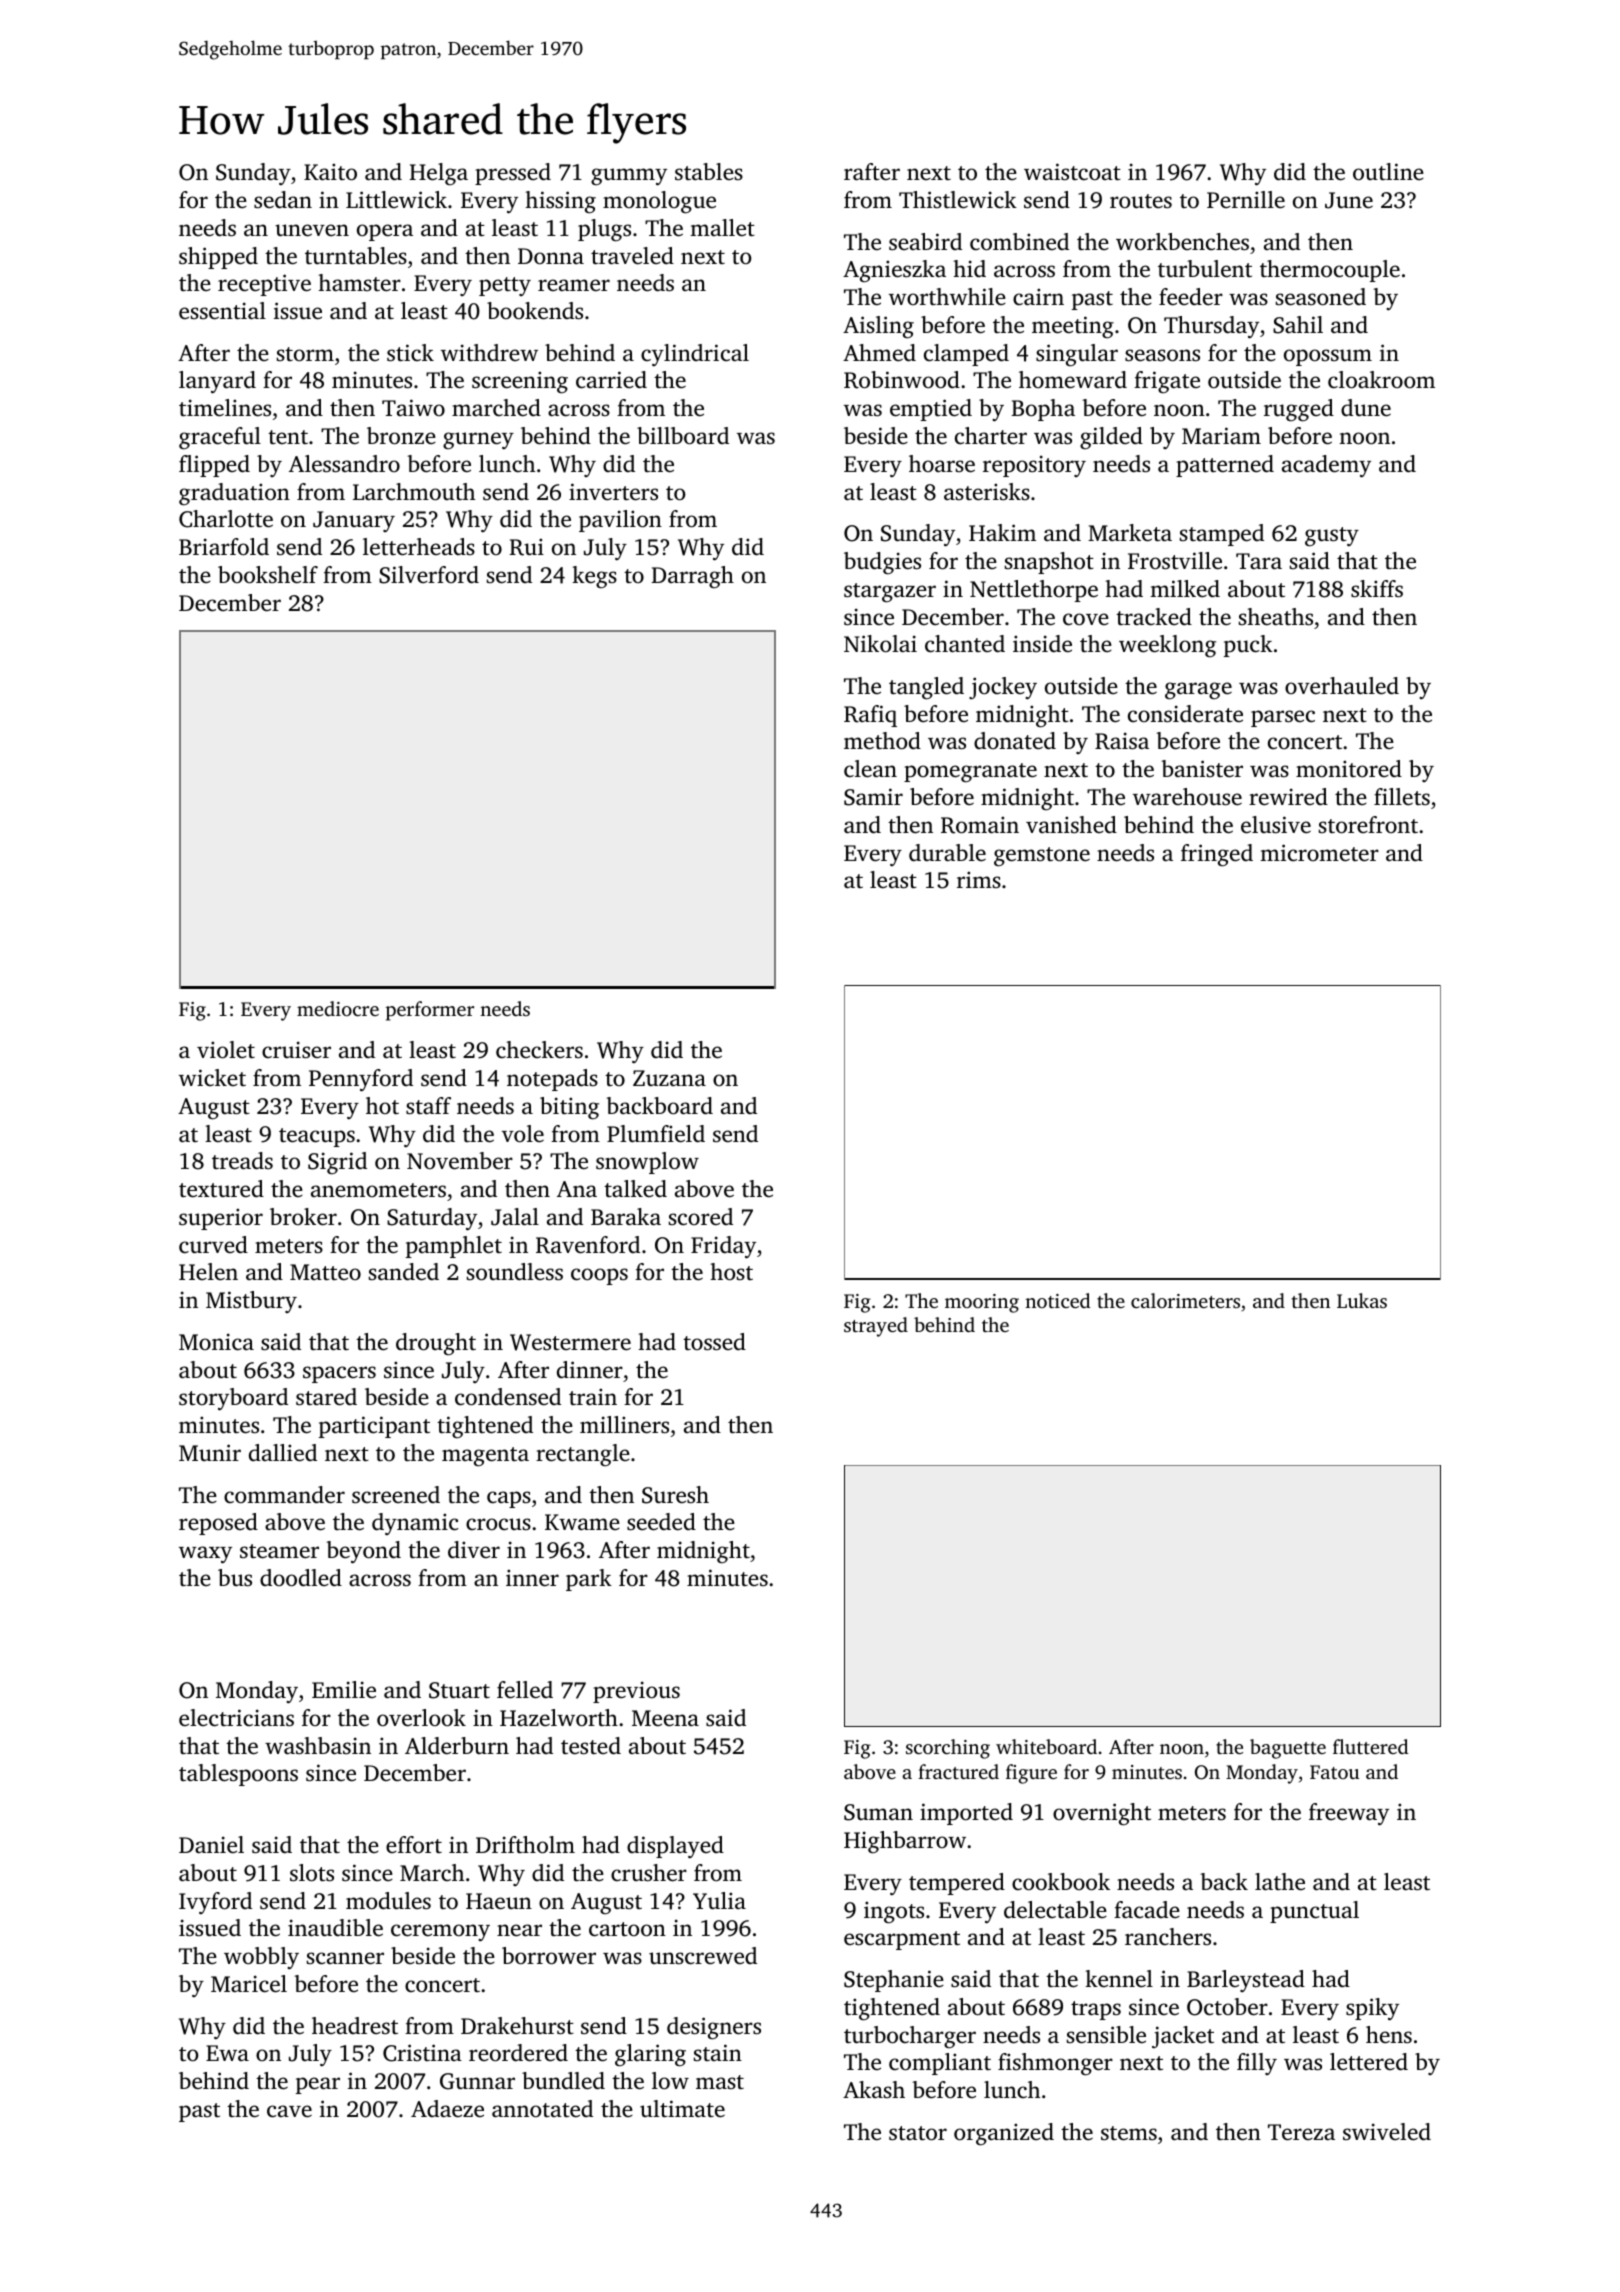  Describe the element at coordinates (535, 311) in the screenshot. I see `bookends` at that location.
